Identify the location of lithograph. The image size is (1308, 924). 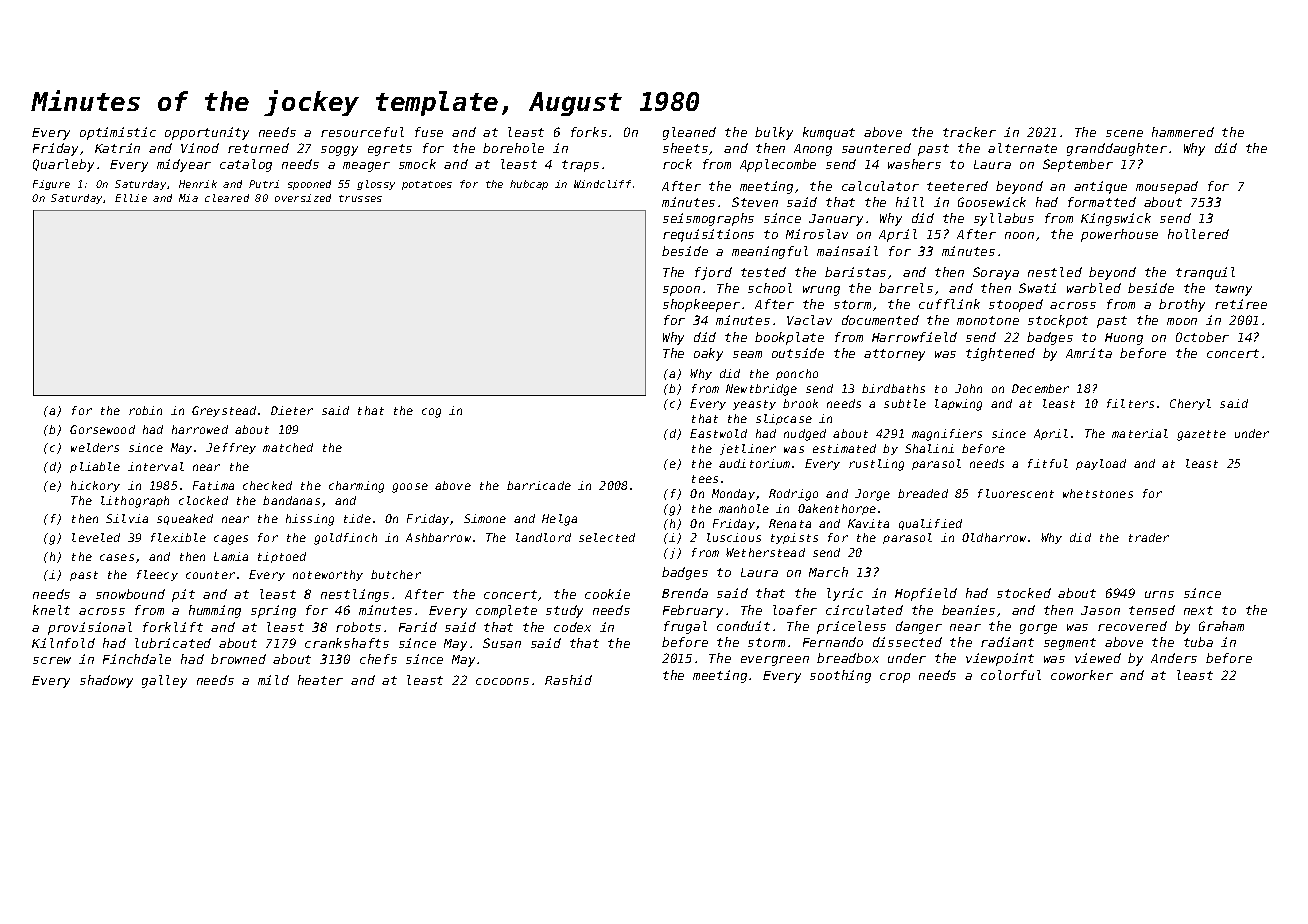
(135, 502).
